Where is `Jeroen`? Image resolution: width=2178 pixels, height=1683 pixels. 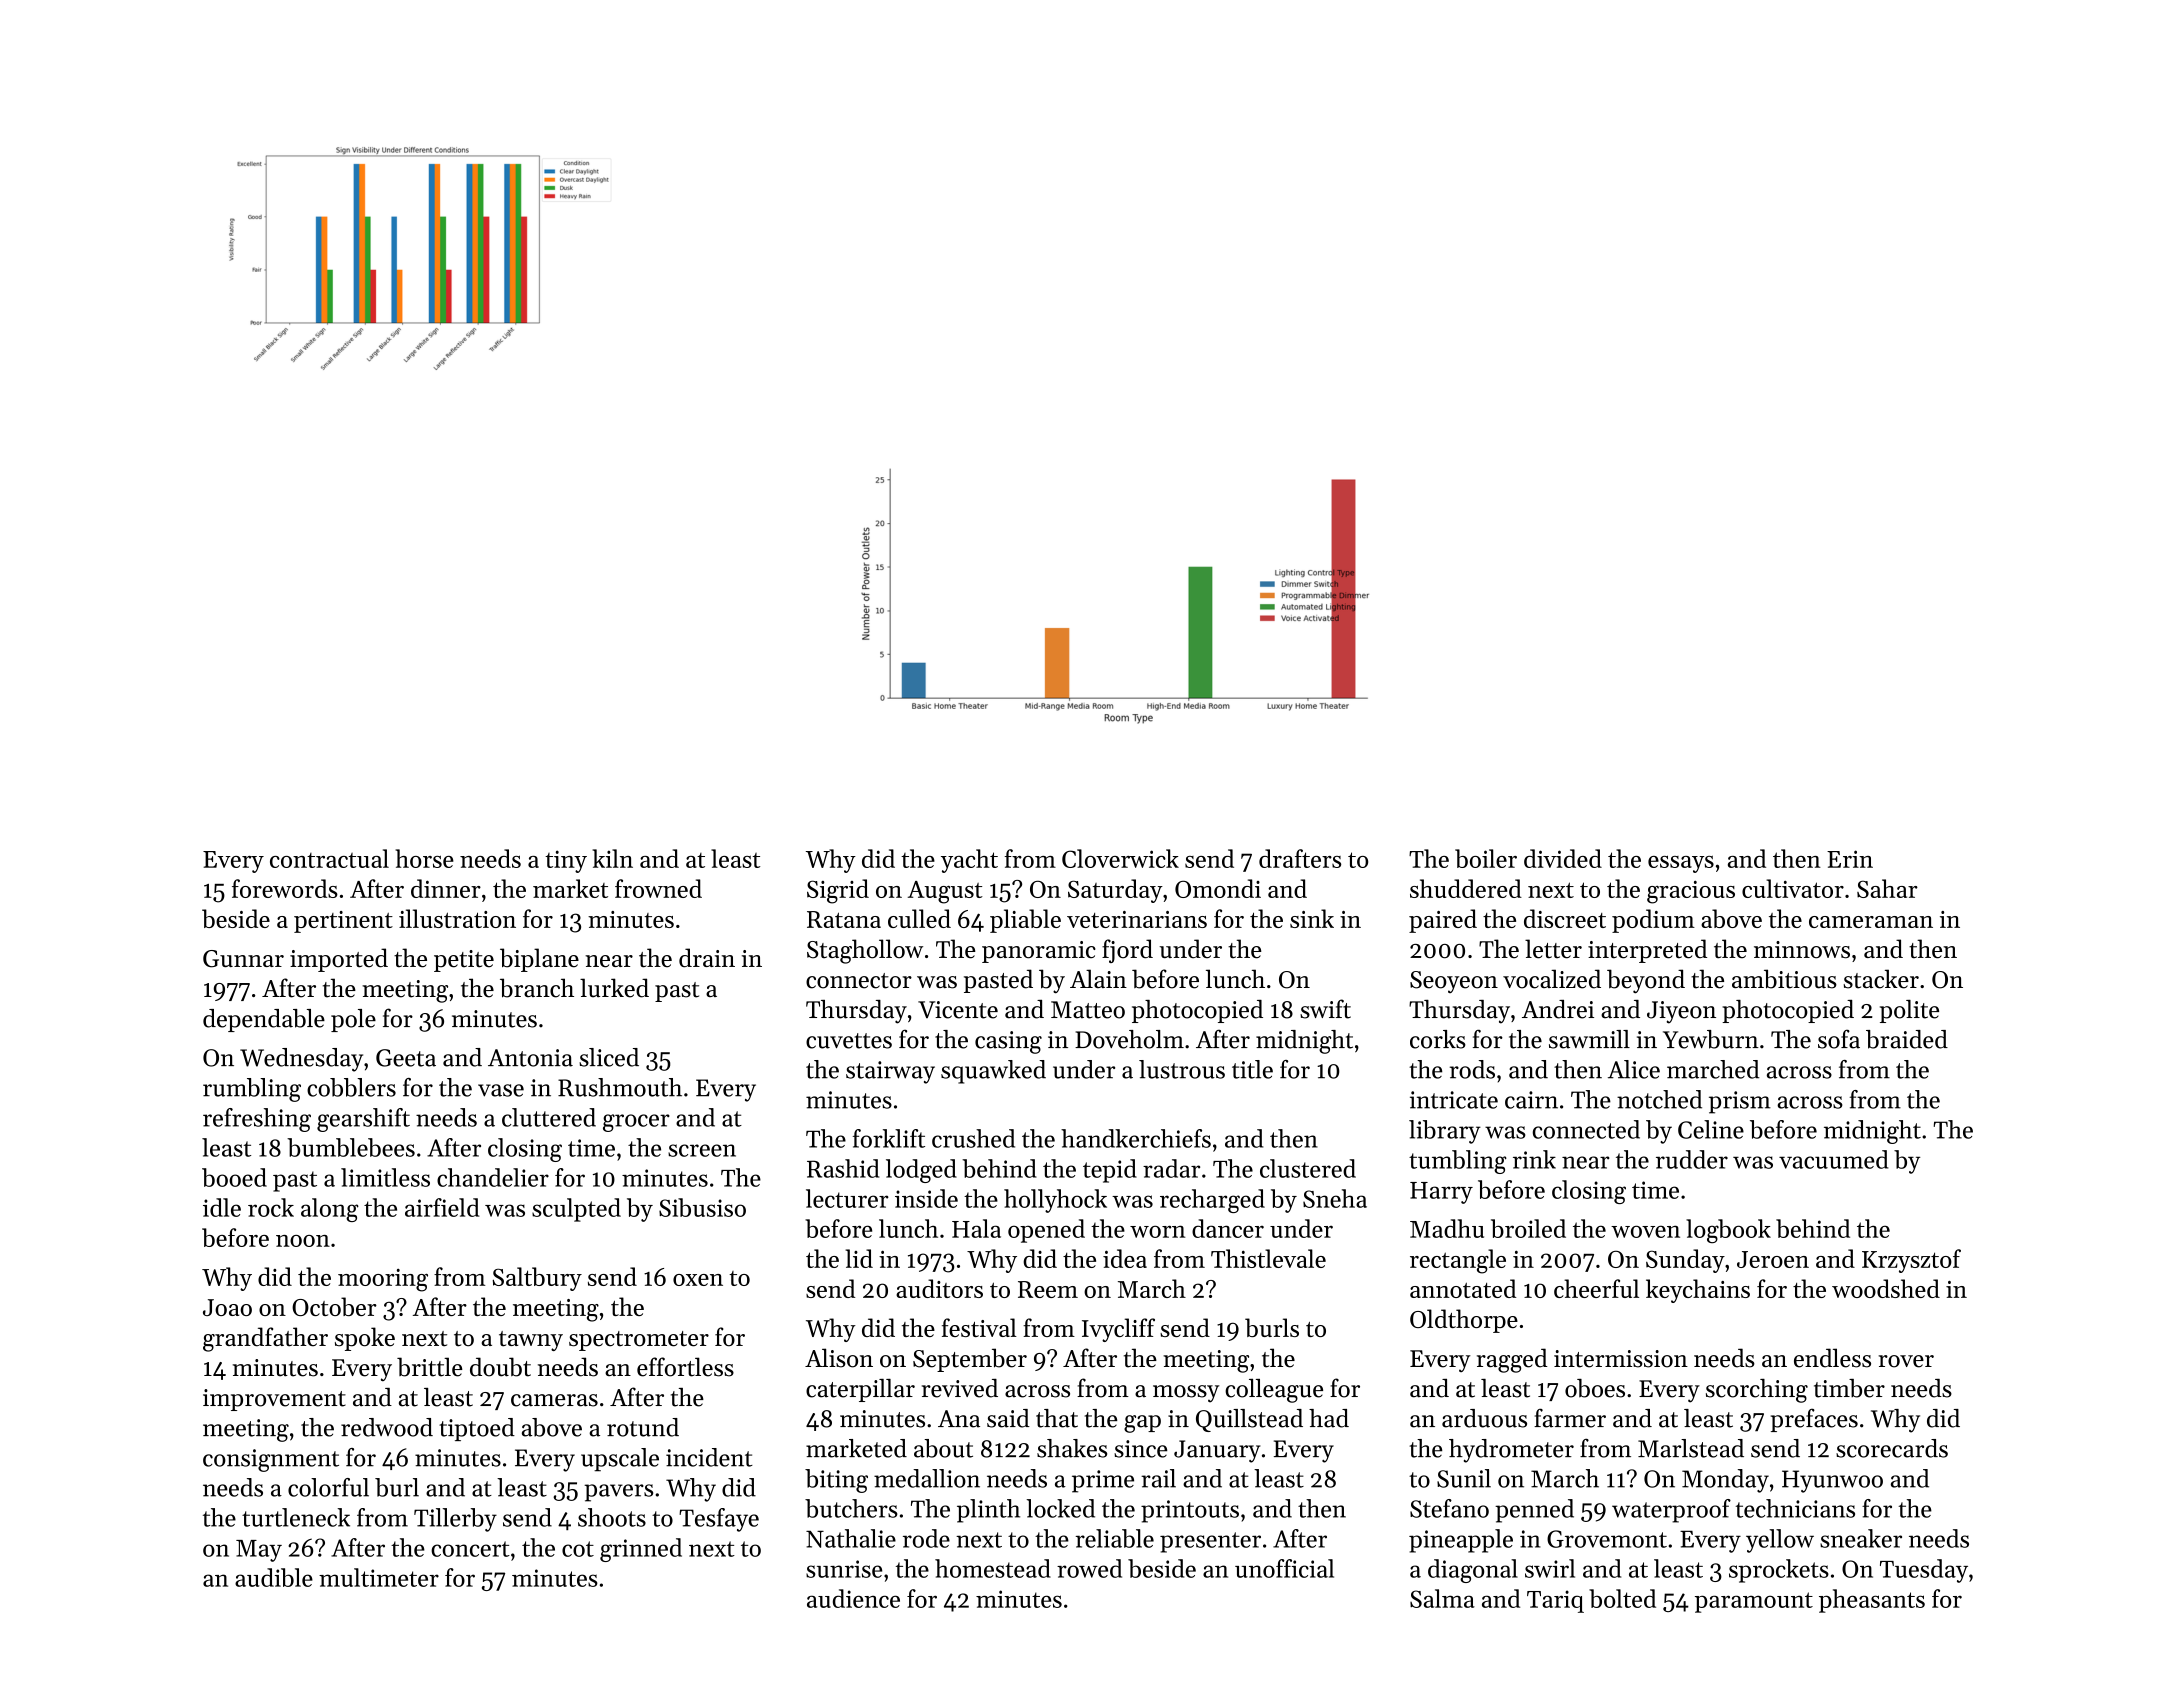
Jeroen is located at coordinates (1773, 1259).
